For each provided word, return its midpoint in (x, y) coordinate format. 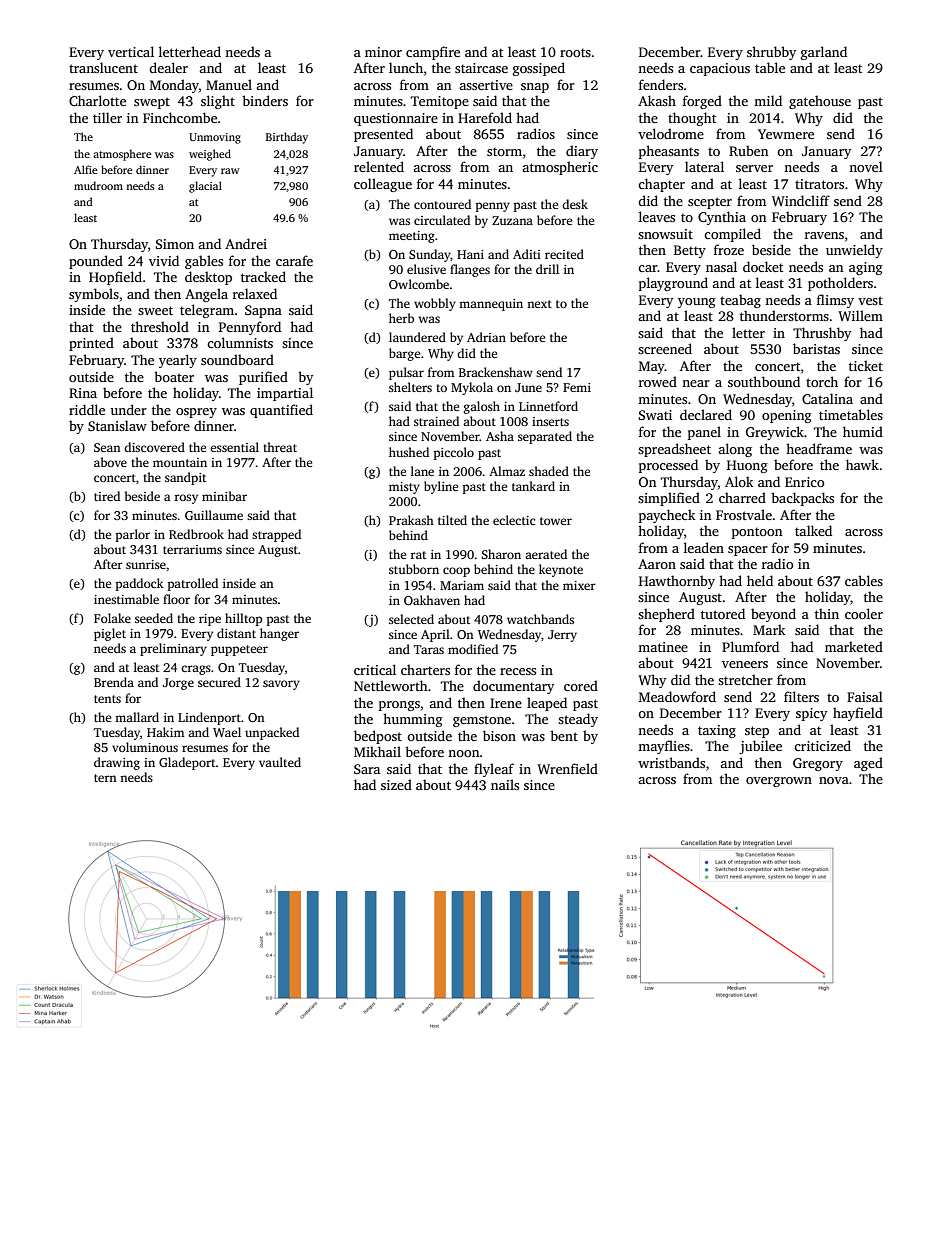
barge (404, 354)
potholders (840, 284)
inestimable (126, 599)
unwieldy (854, 251)
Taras (429, 649)
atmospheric (560, 168)
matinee (663, 647)
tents (107, 699)
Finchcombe (180, 117)
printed (91, 344)
